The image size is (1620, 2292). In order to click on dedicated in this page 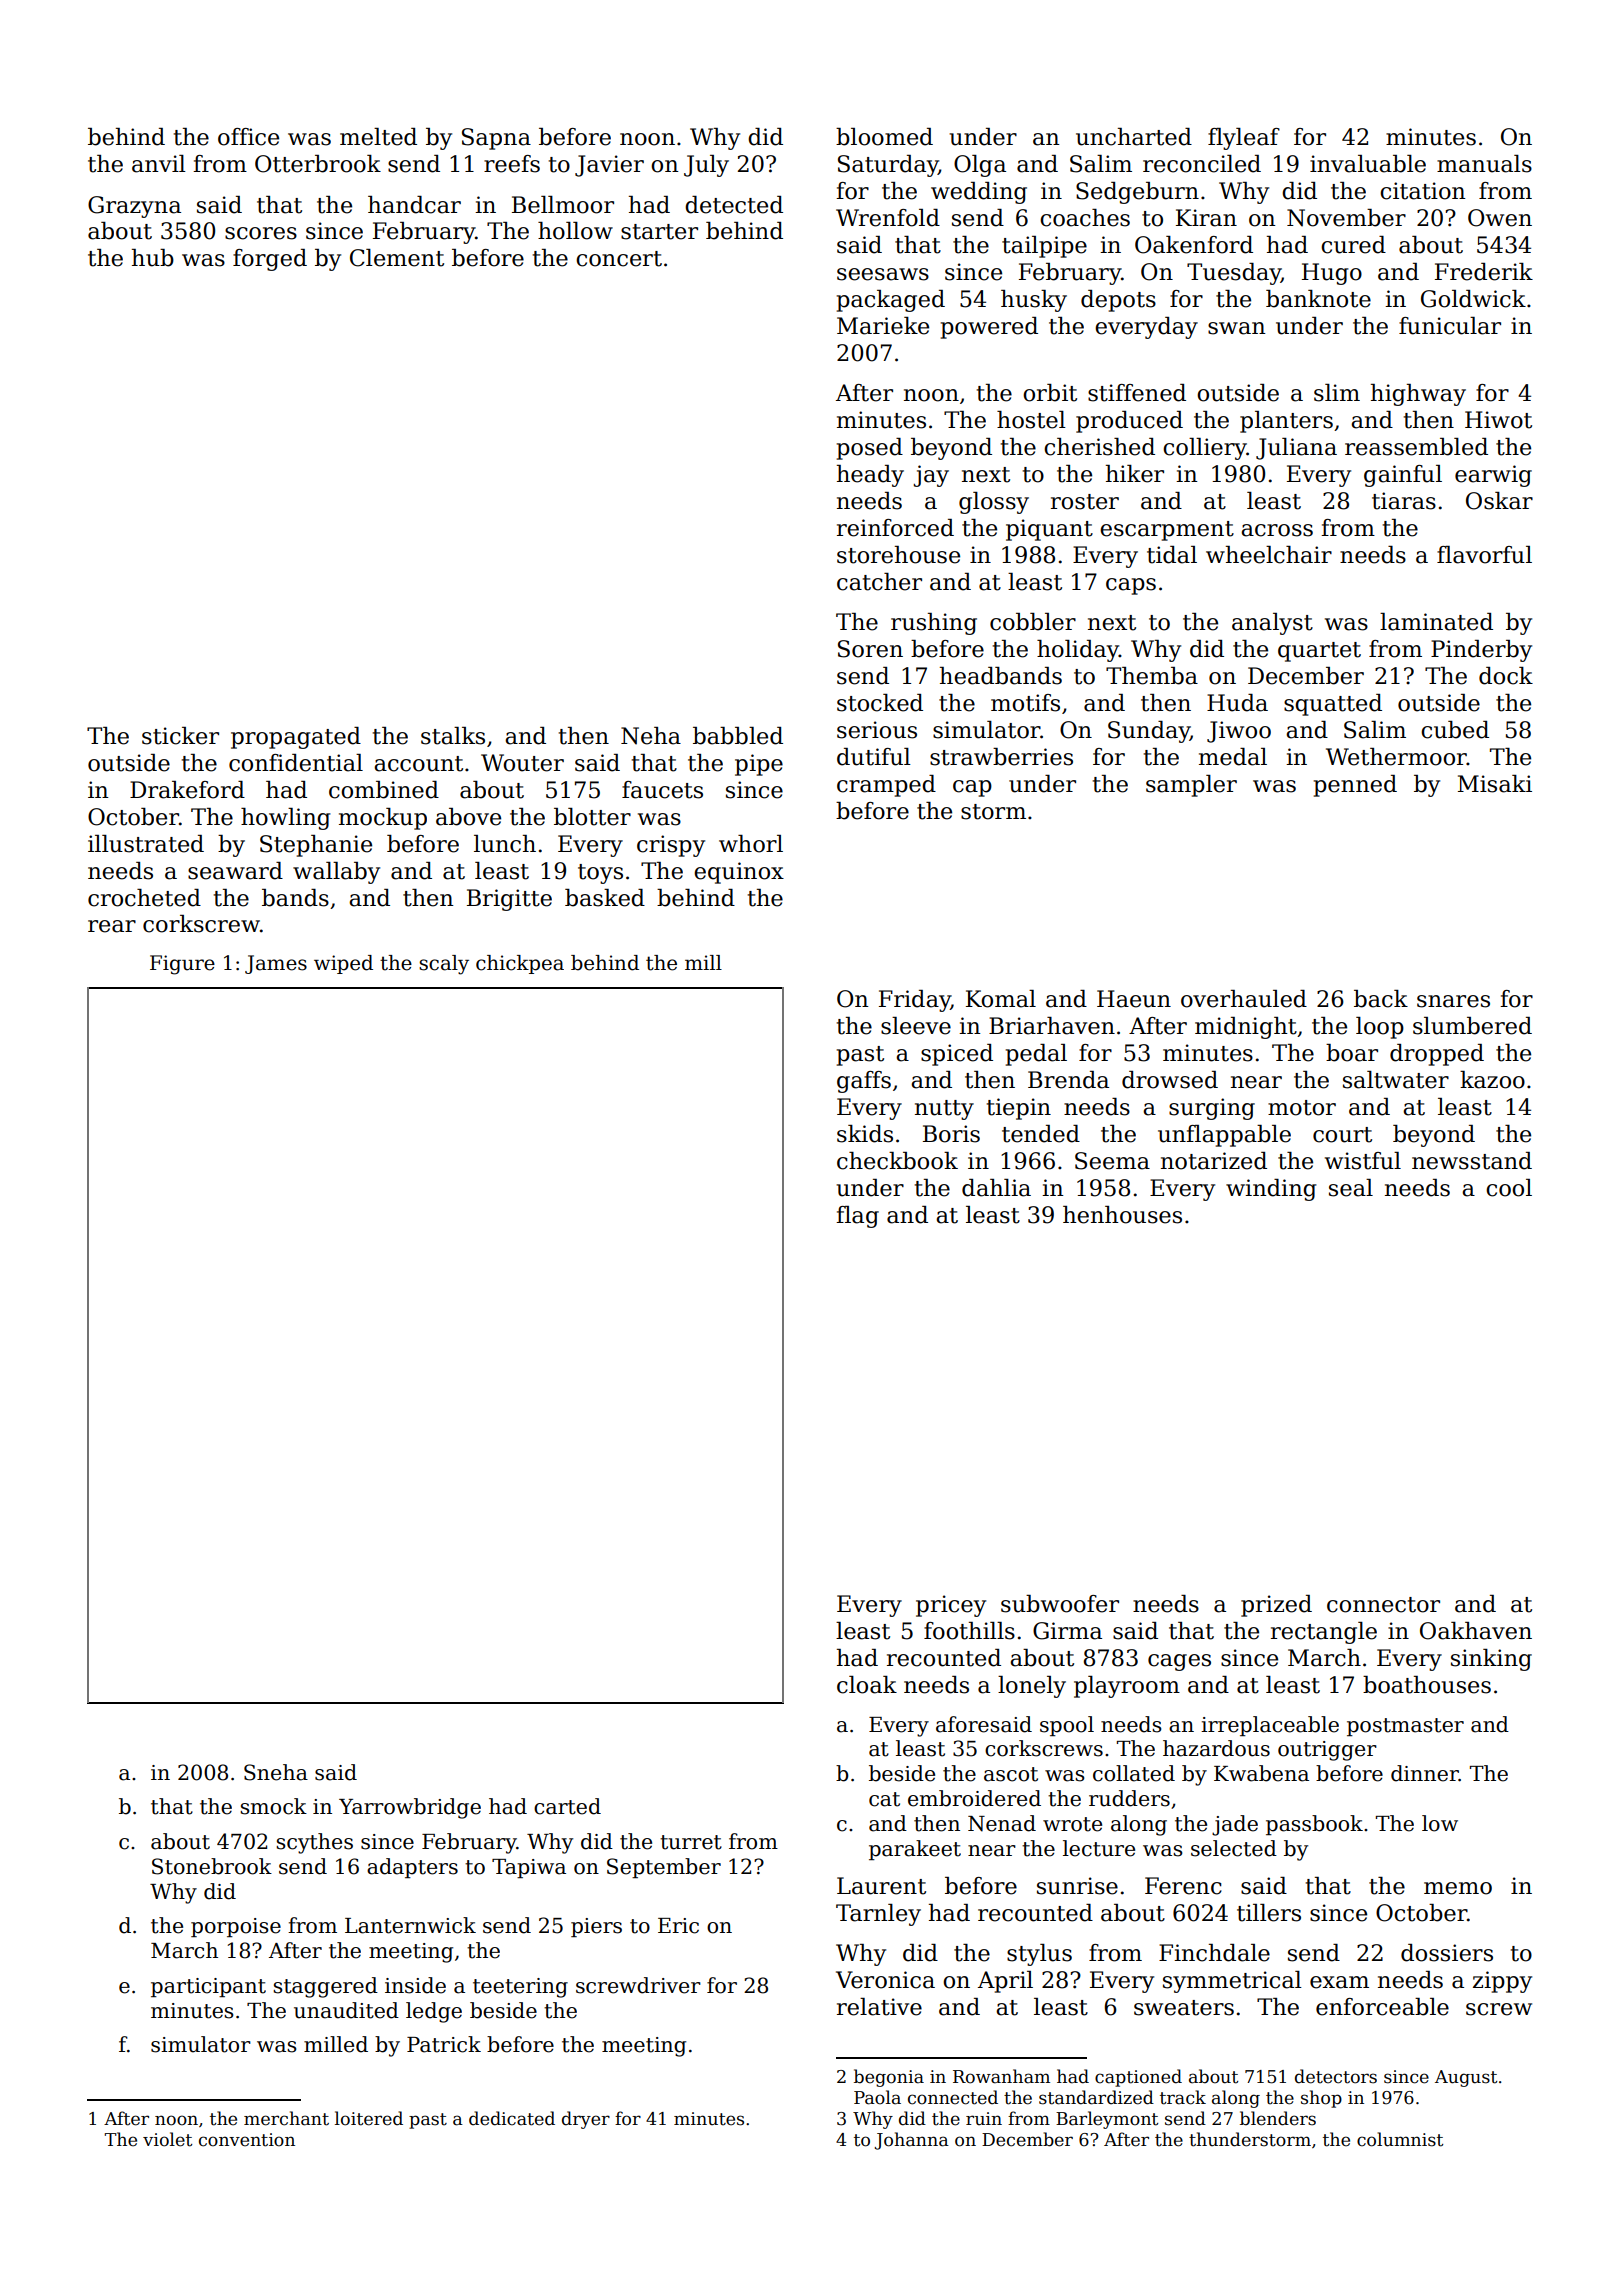, I will do `click(512, 2118)`.
